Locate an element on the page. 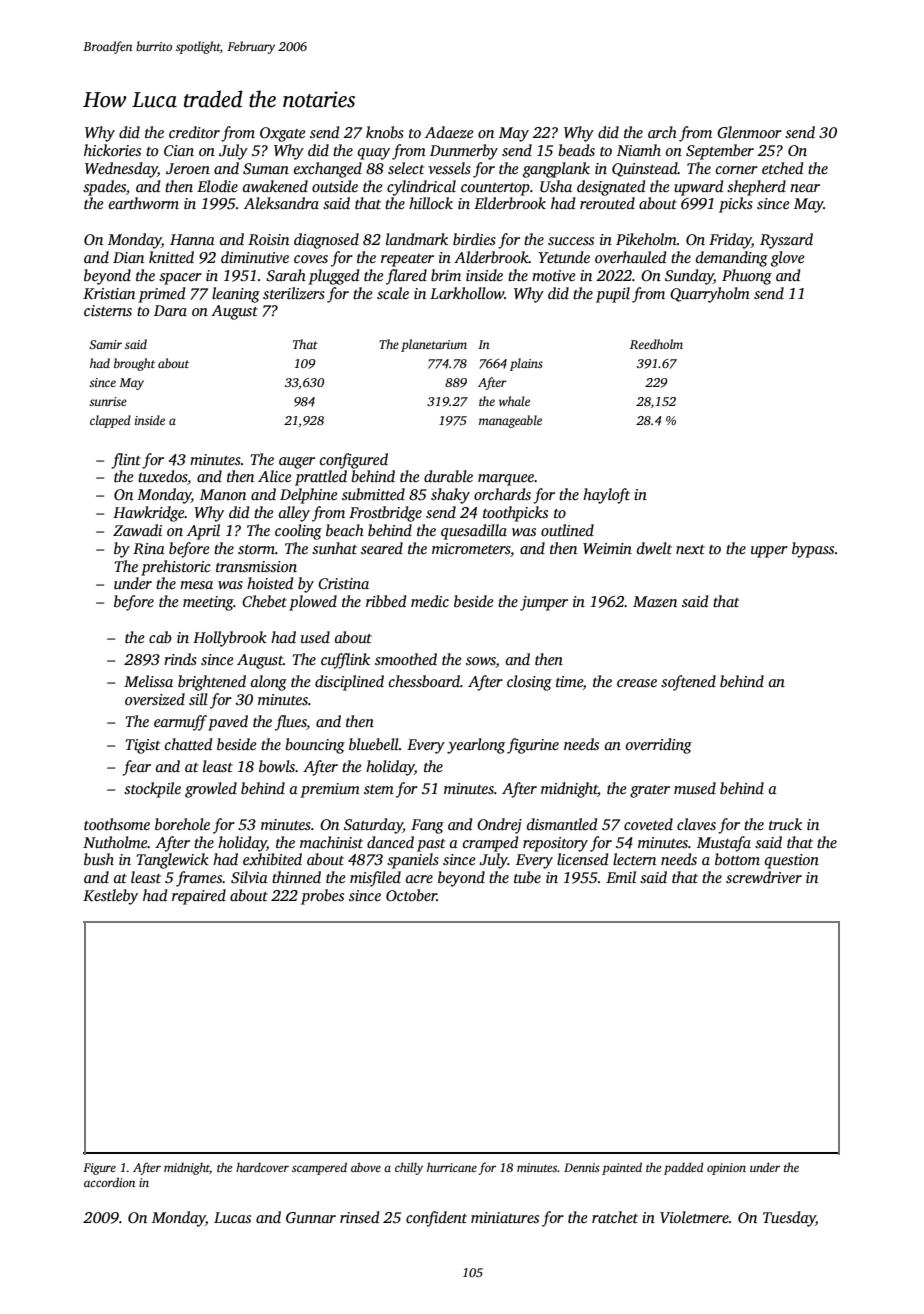 This page has height=1314, width=924. earthworm is located at coordinates (144, 203).
